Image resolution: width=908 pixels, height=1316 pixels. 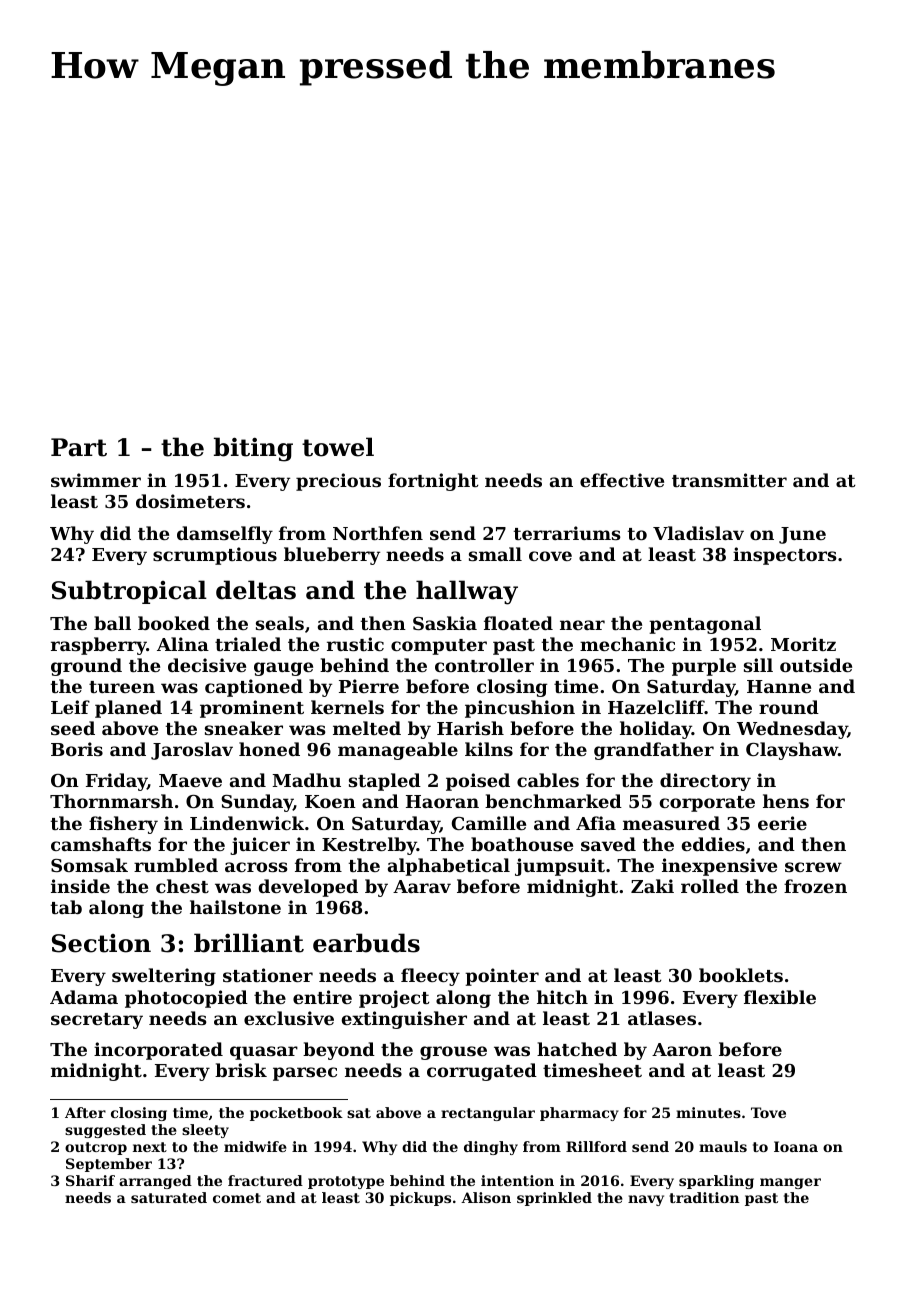 I want to click on earbuds, so click(x=366, y=943).
